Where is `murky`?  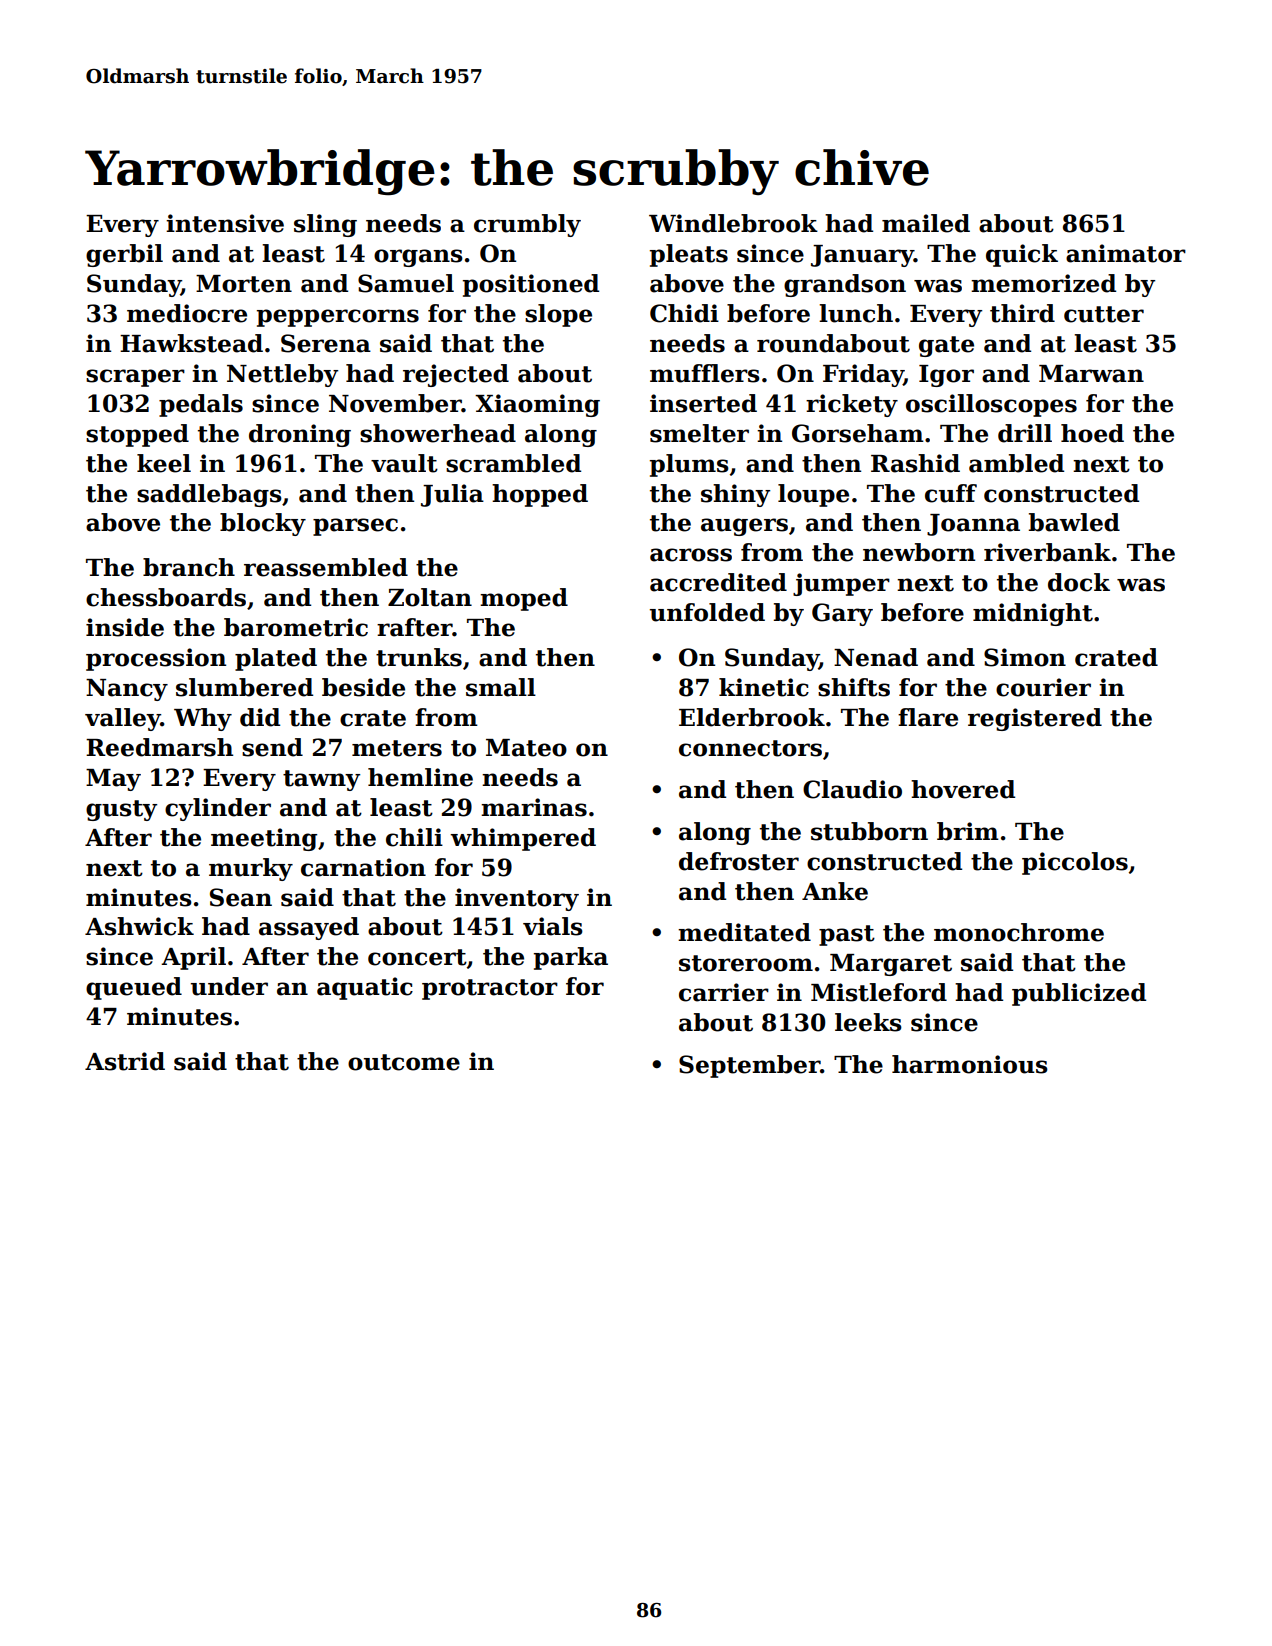 murky is located at coordinates (251, 869).
